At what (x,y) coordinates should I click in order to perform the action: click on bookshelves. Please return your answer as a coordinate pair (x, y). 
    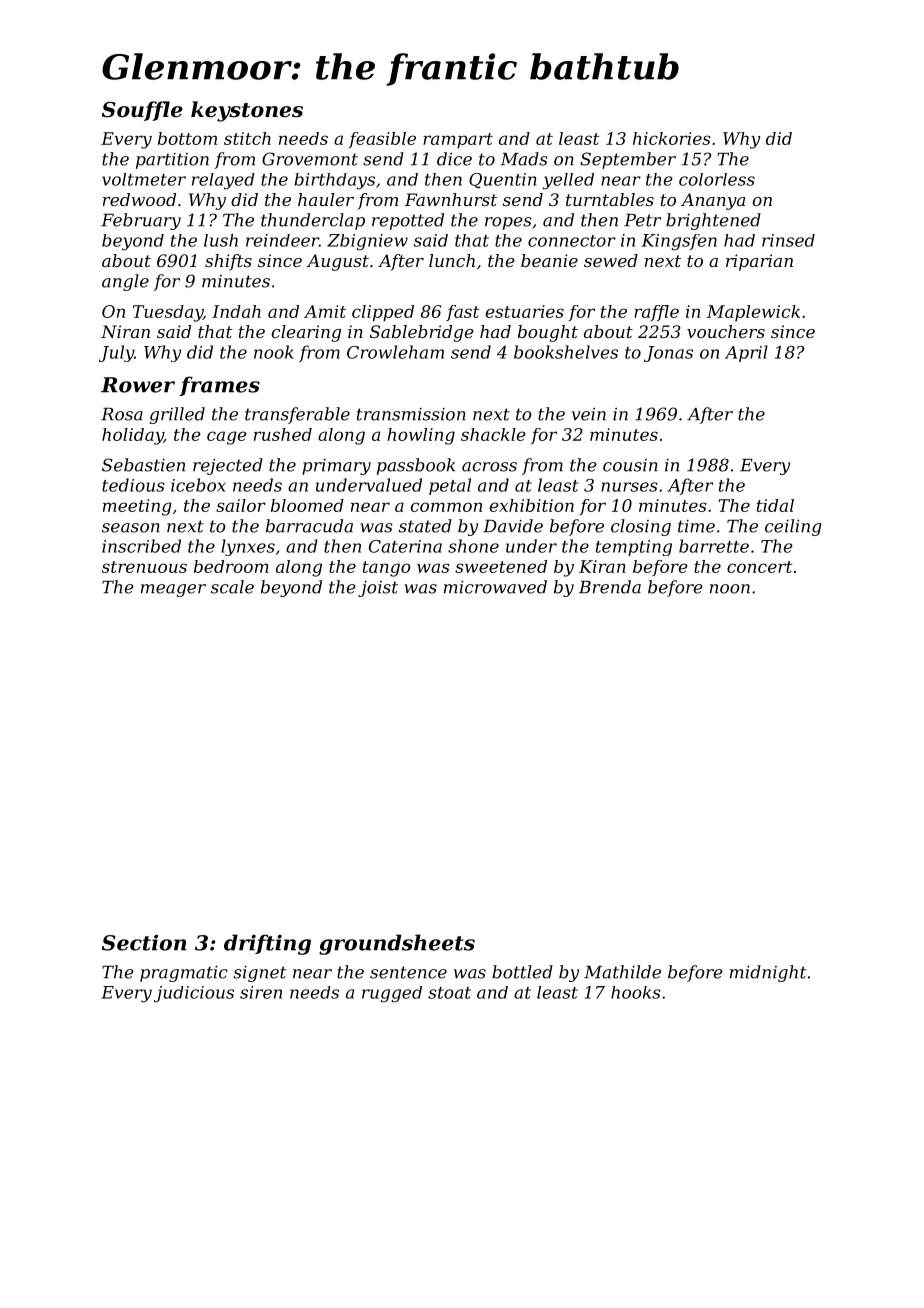
    Looking at the image, I should click on (566, 352).
